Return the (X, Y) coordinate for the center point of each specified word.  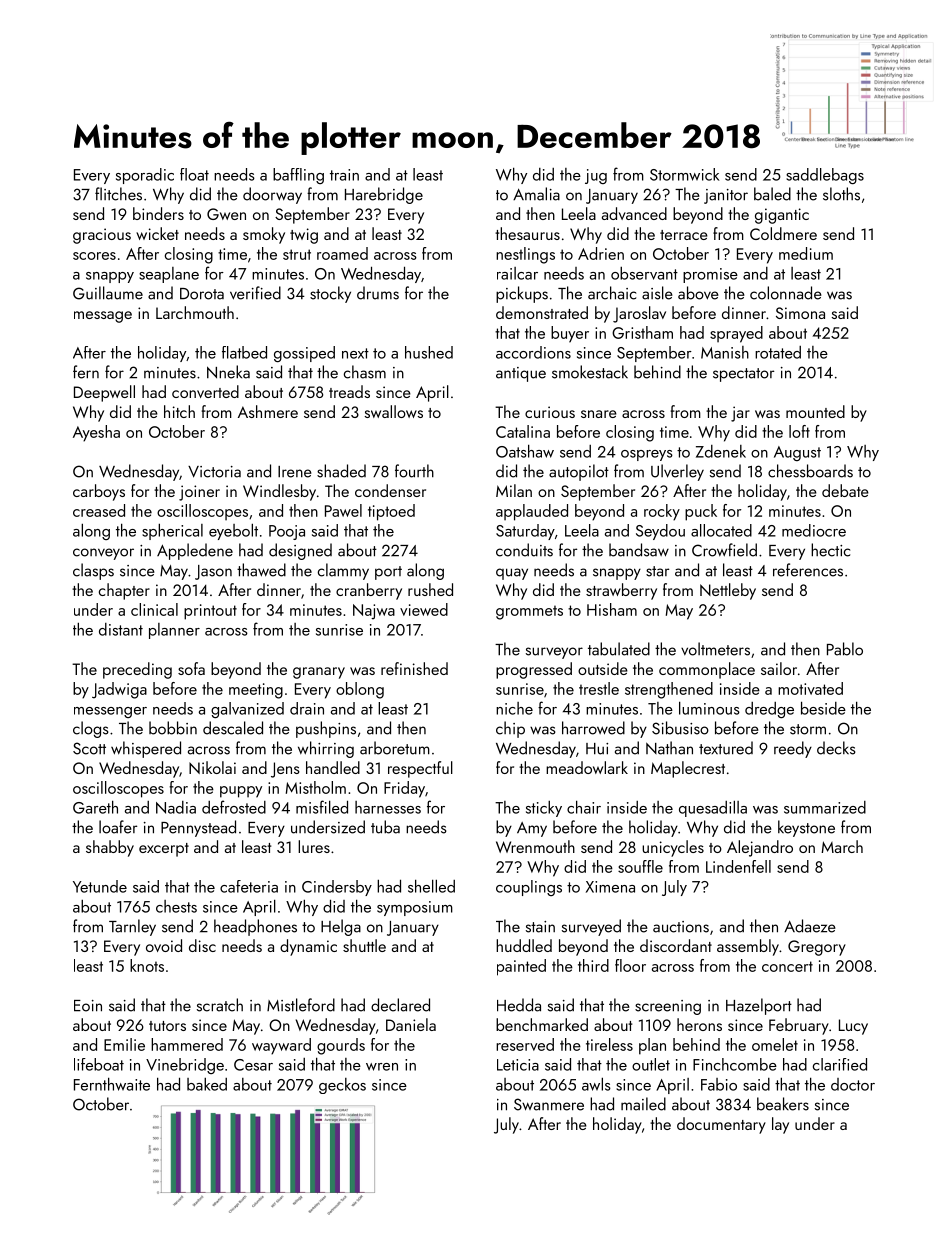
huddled (524, 945)
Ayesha (96, 433)
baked (207, 1084)
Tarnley (132, 927)
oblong (360, 690)
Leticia (518, 1065)
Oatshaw (525, 451)
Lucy (853, 1027)
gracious (102, 236)
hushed (429, 352)
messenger (110, 712)
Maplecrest (688, 769)
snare (599, 414)
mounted (815, 411)
